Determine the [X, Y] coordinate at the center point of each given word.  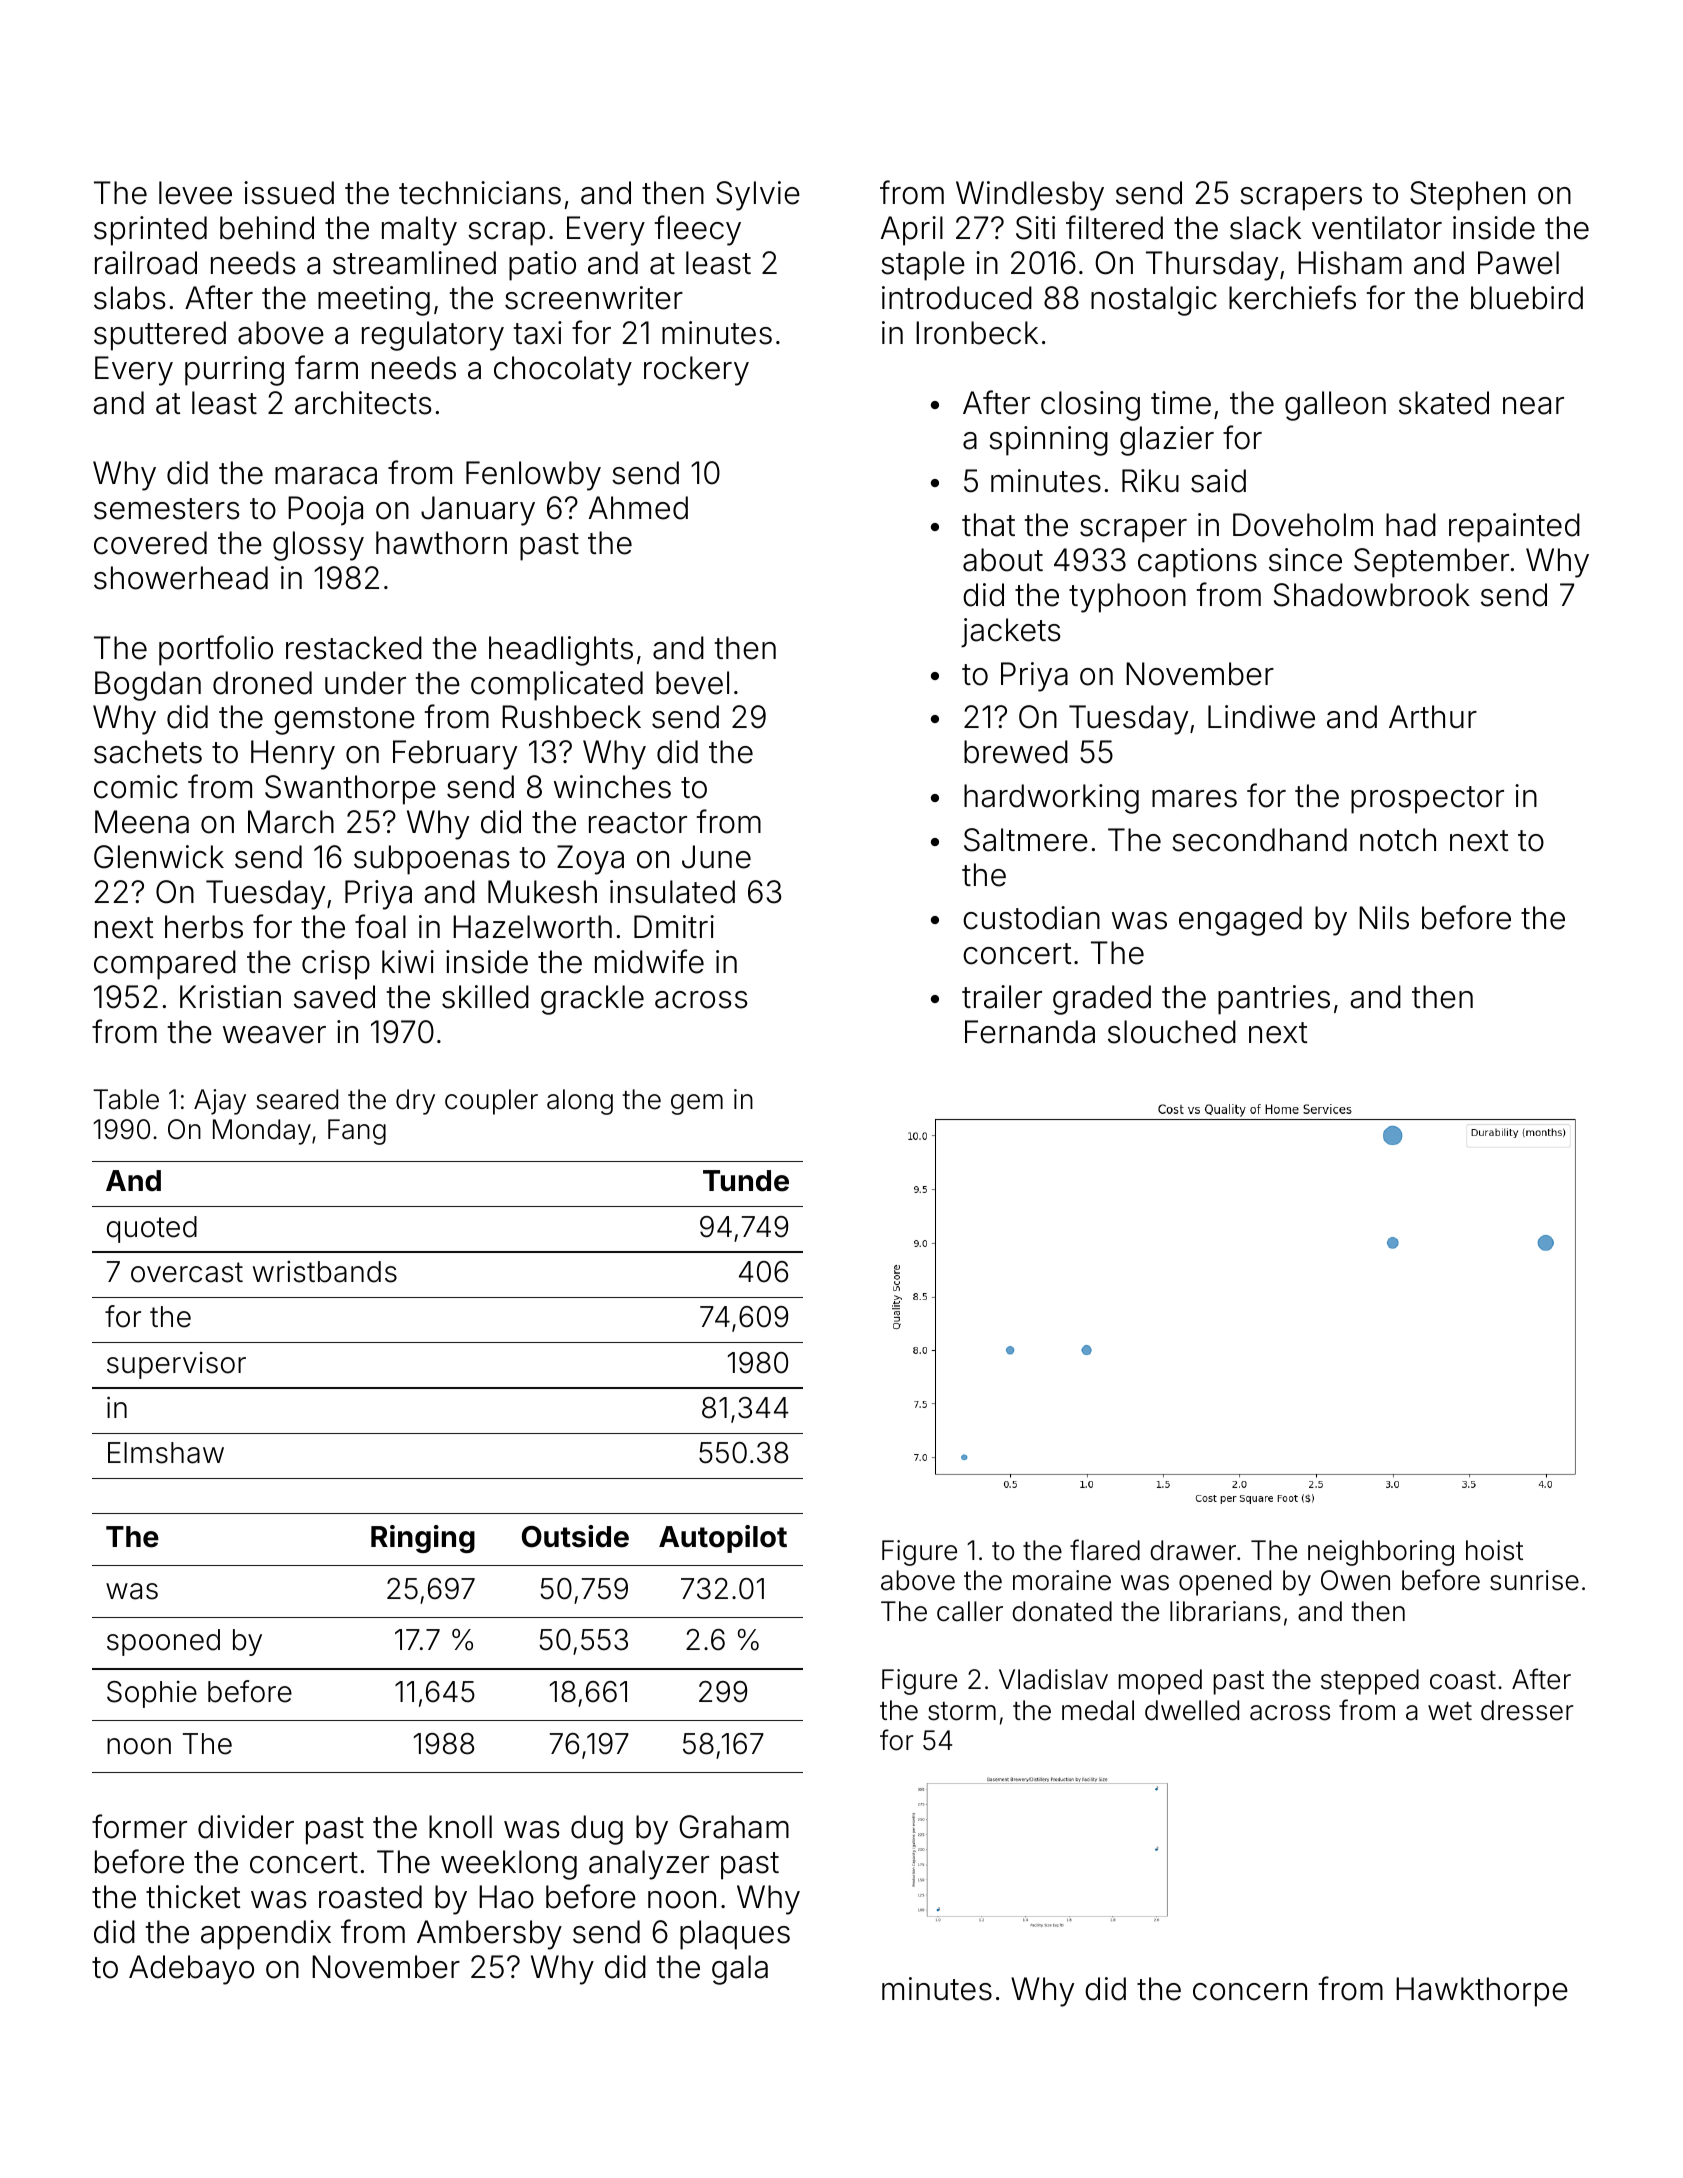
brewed [1016, 752]
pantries [1274, 1000]
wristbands [325, 1272]
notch [1398, 840]
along [580, 1102]
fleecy [698, 230]
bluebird [1527, 298]
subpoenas [432, 860]
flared [1105, 1550]
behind [267, 228]
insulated [672, 892]
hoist [1494, 1550]
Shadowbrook [1372, 595]
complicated [557, 686]
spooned [163, 1642]
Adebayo [191, 1970]
